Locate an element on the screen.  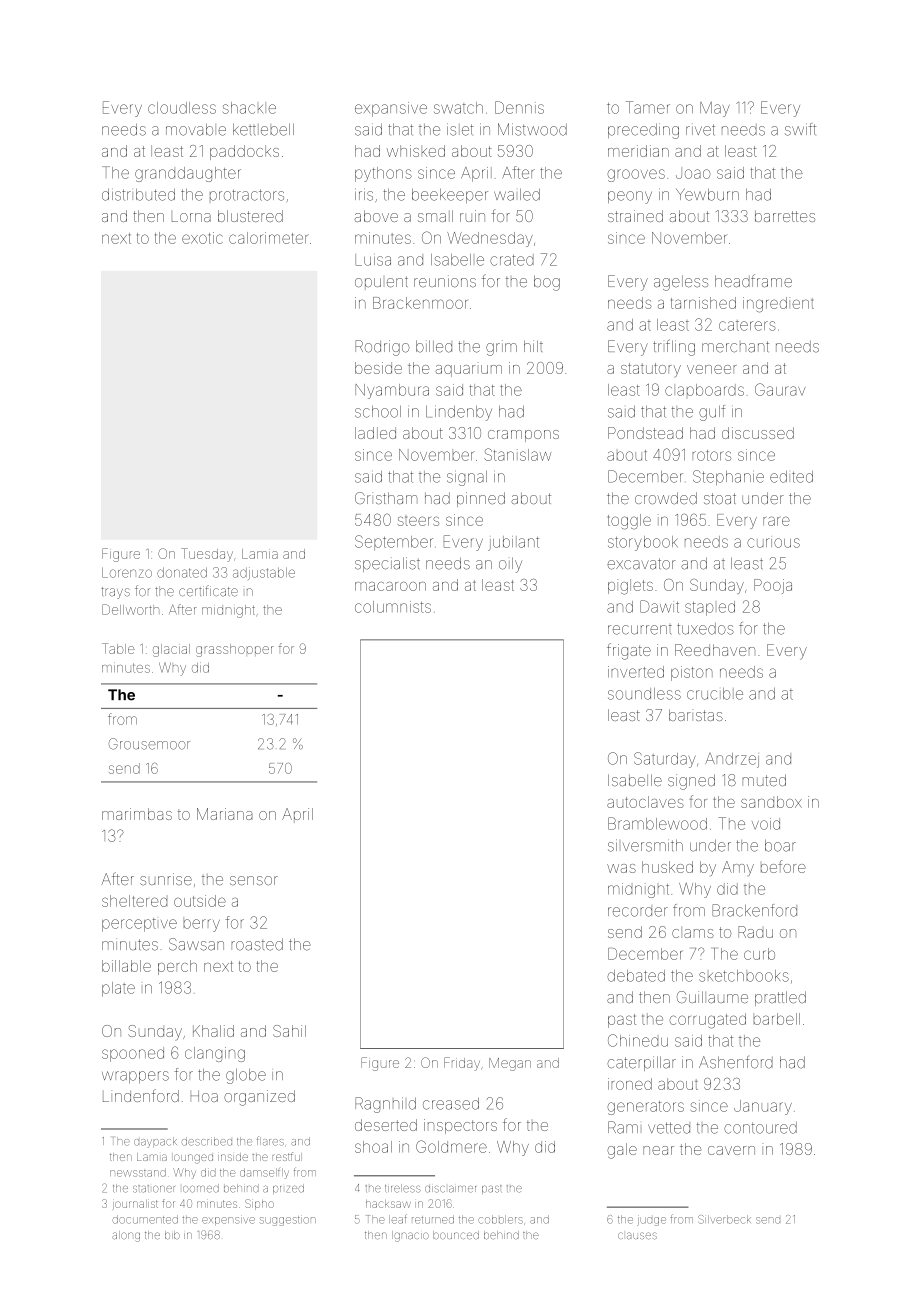
barrettes is located at coordinates (785, 216).
